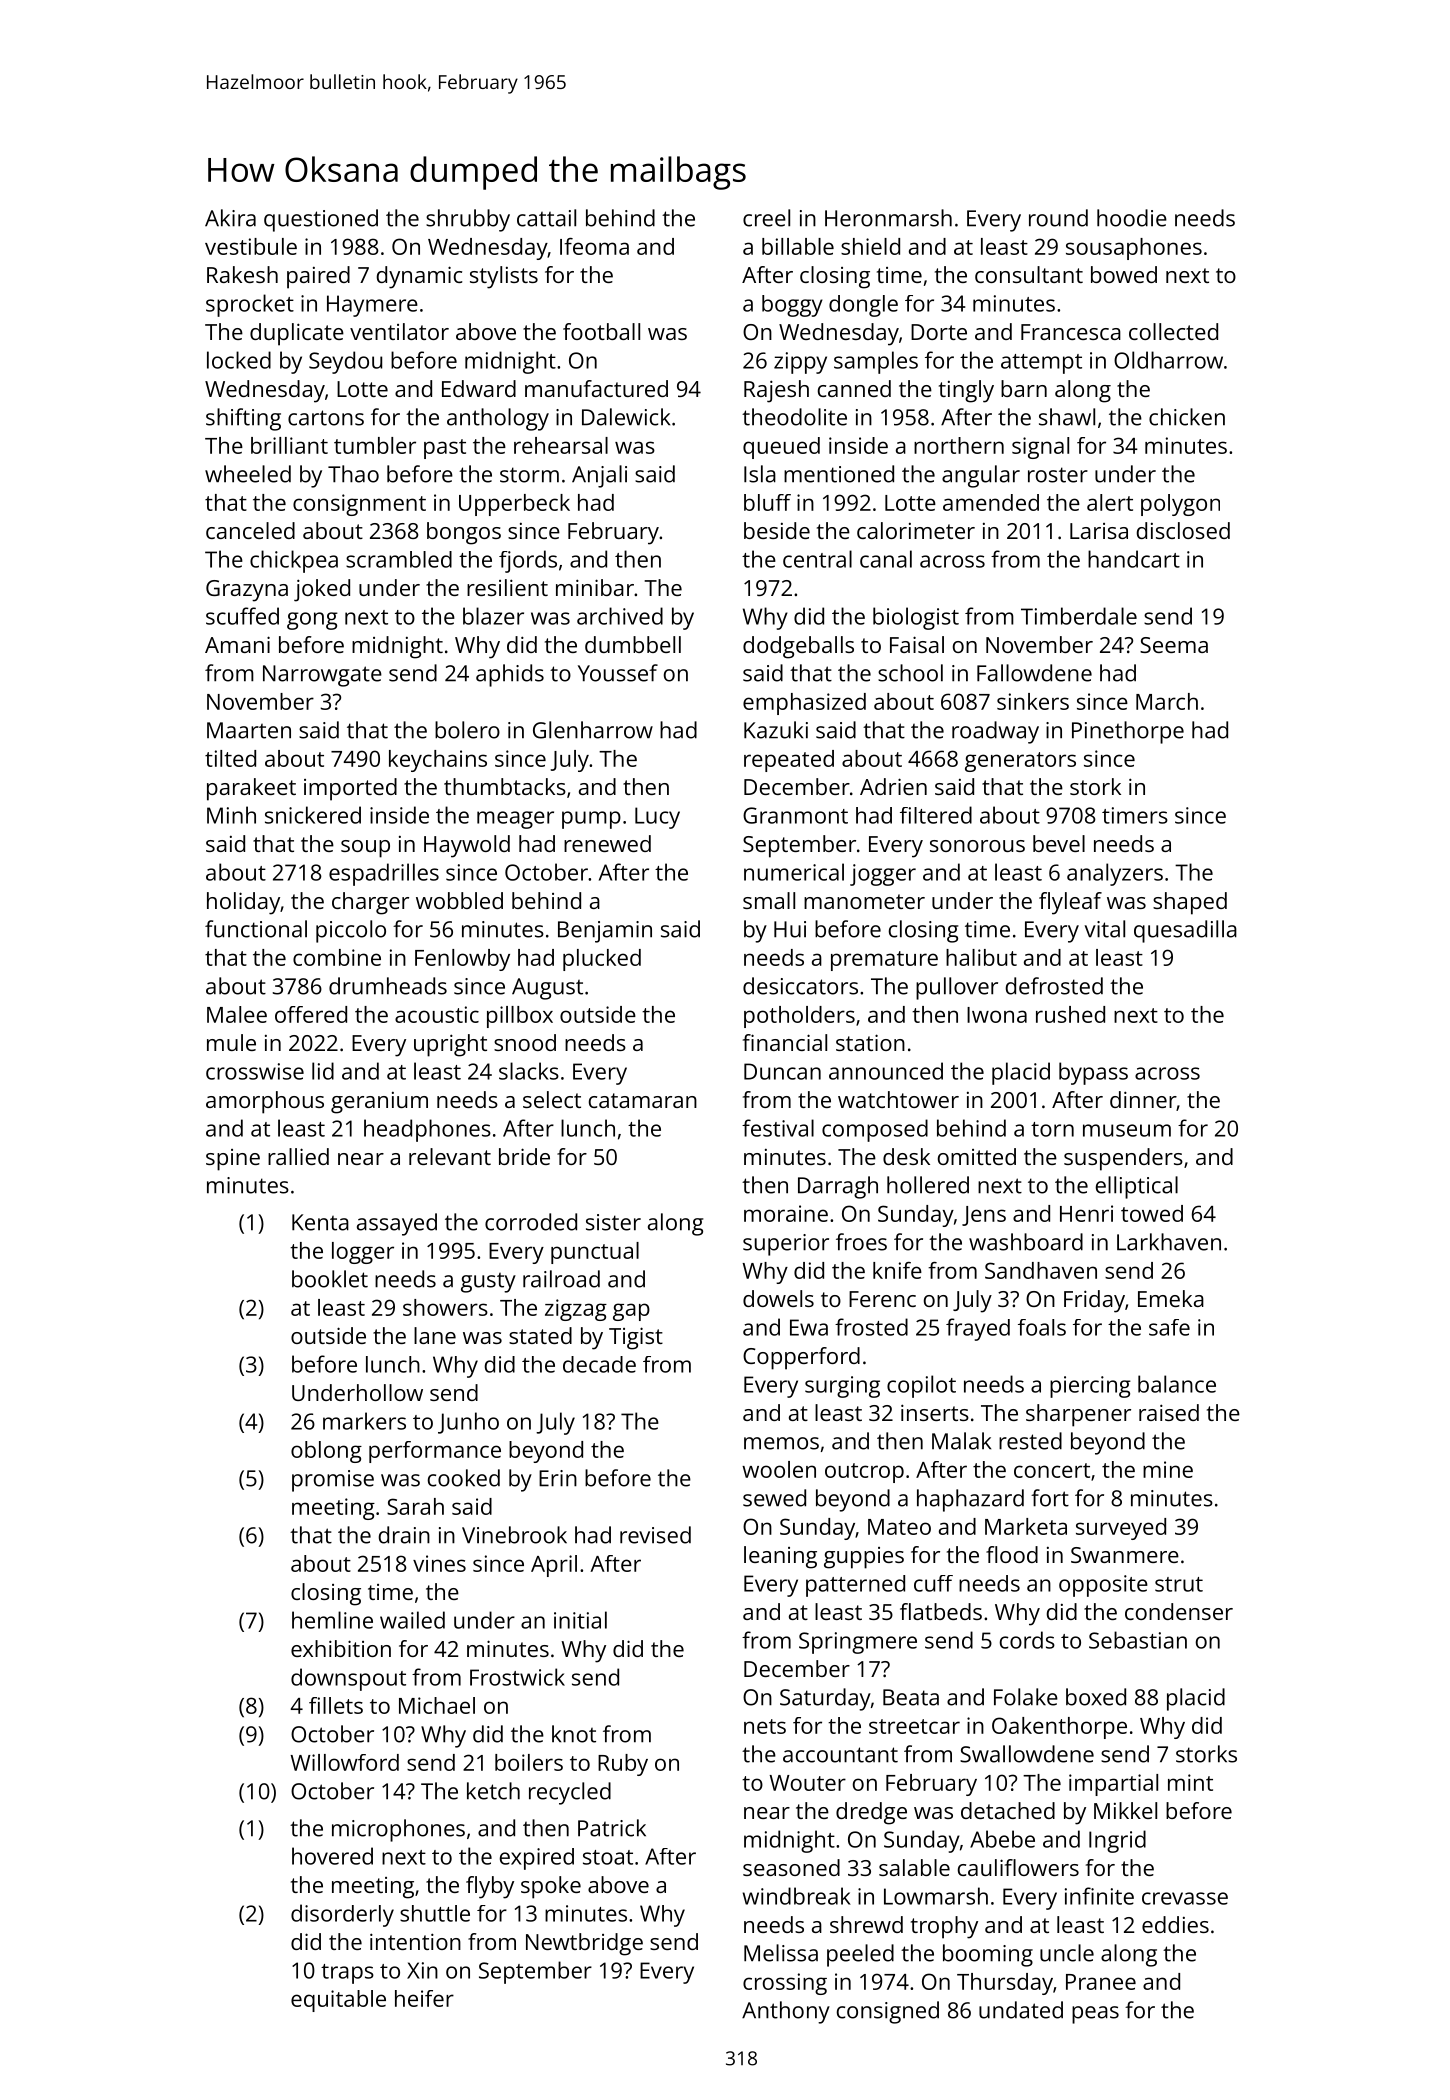 This screenshot has height=2100, width=1450. What do you see at coordinates (342, 1915) in the screenshot?
I see `disorderly` at bounding box center [342, 1915].
